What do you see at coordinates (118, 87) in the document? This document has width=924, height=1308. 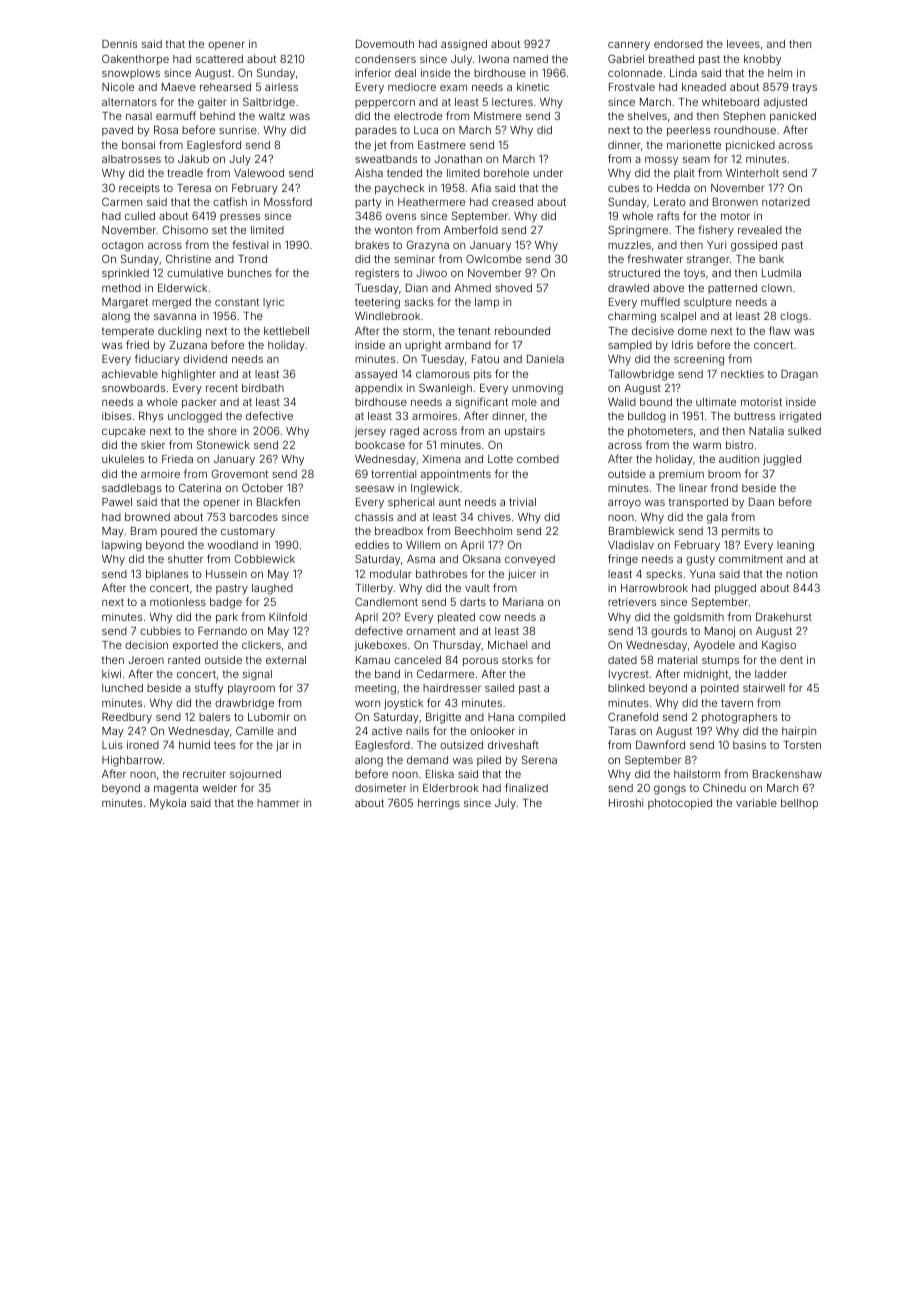 I see `Nicole` at bounding box center [118, 87].
